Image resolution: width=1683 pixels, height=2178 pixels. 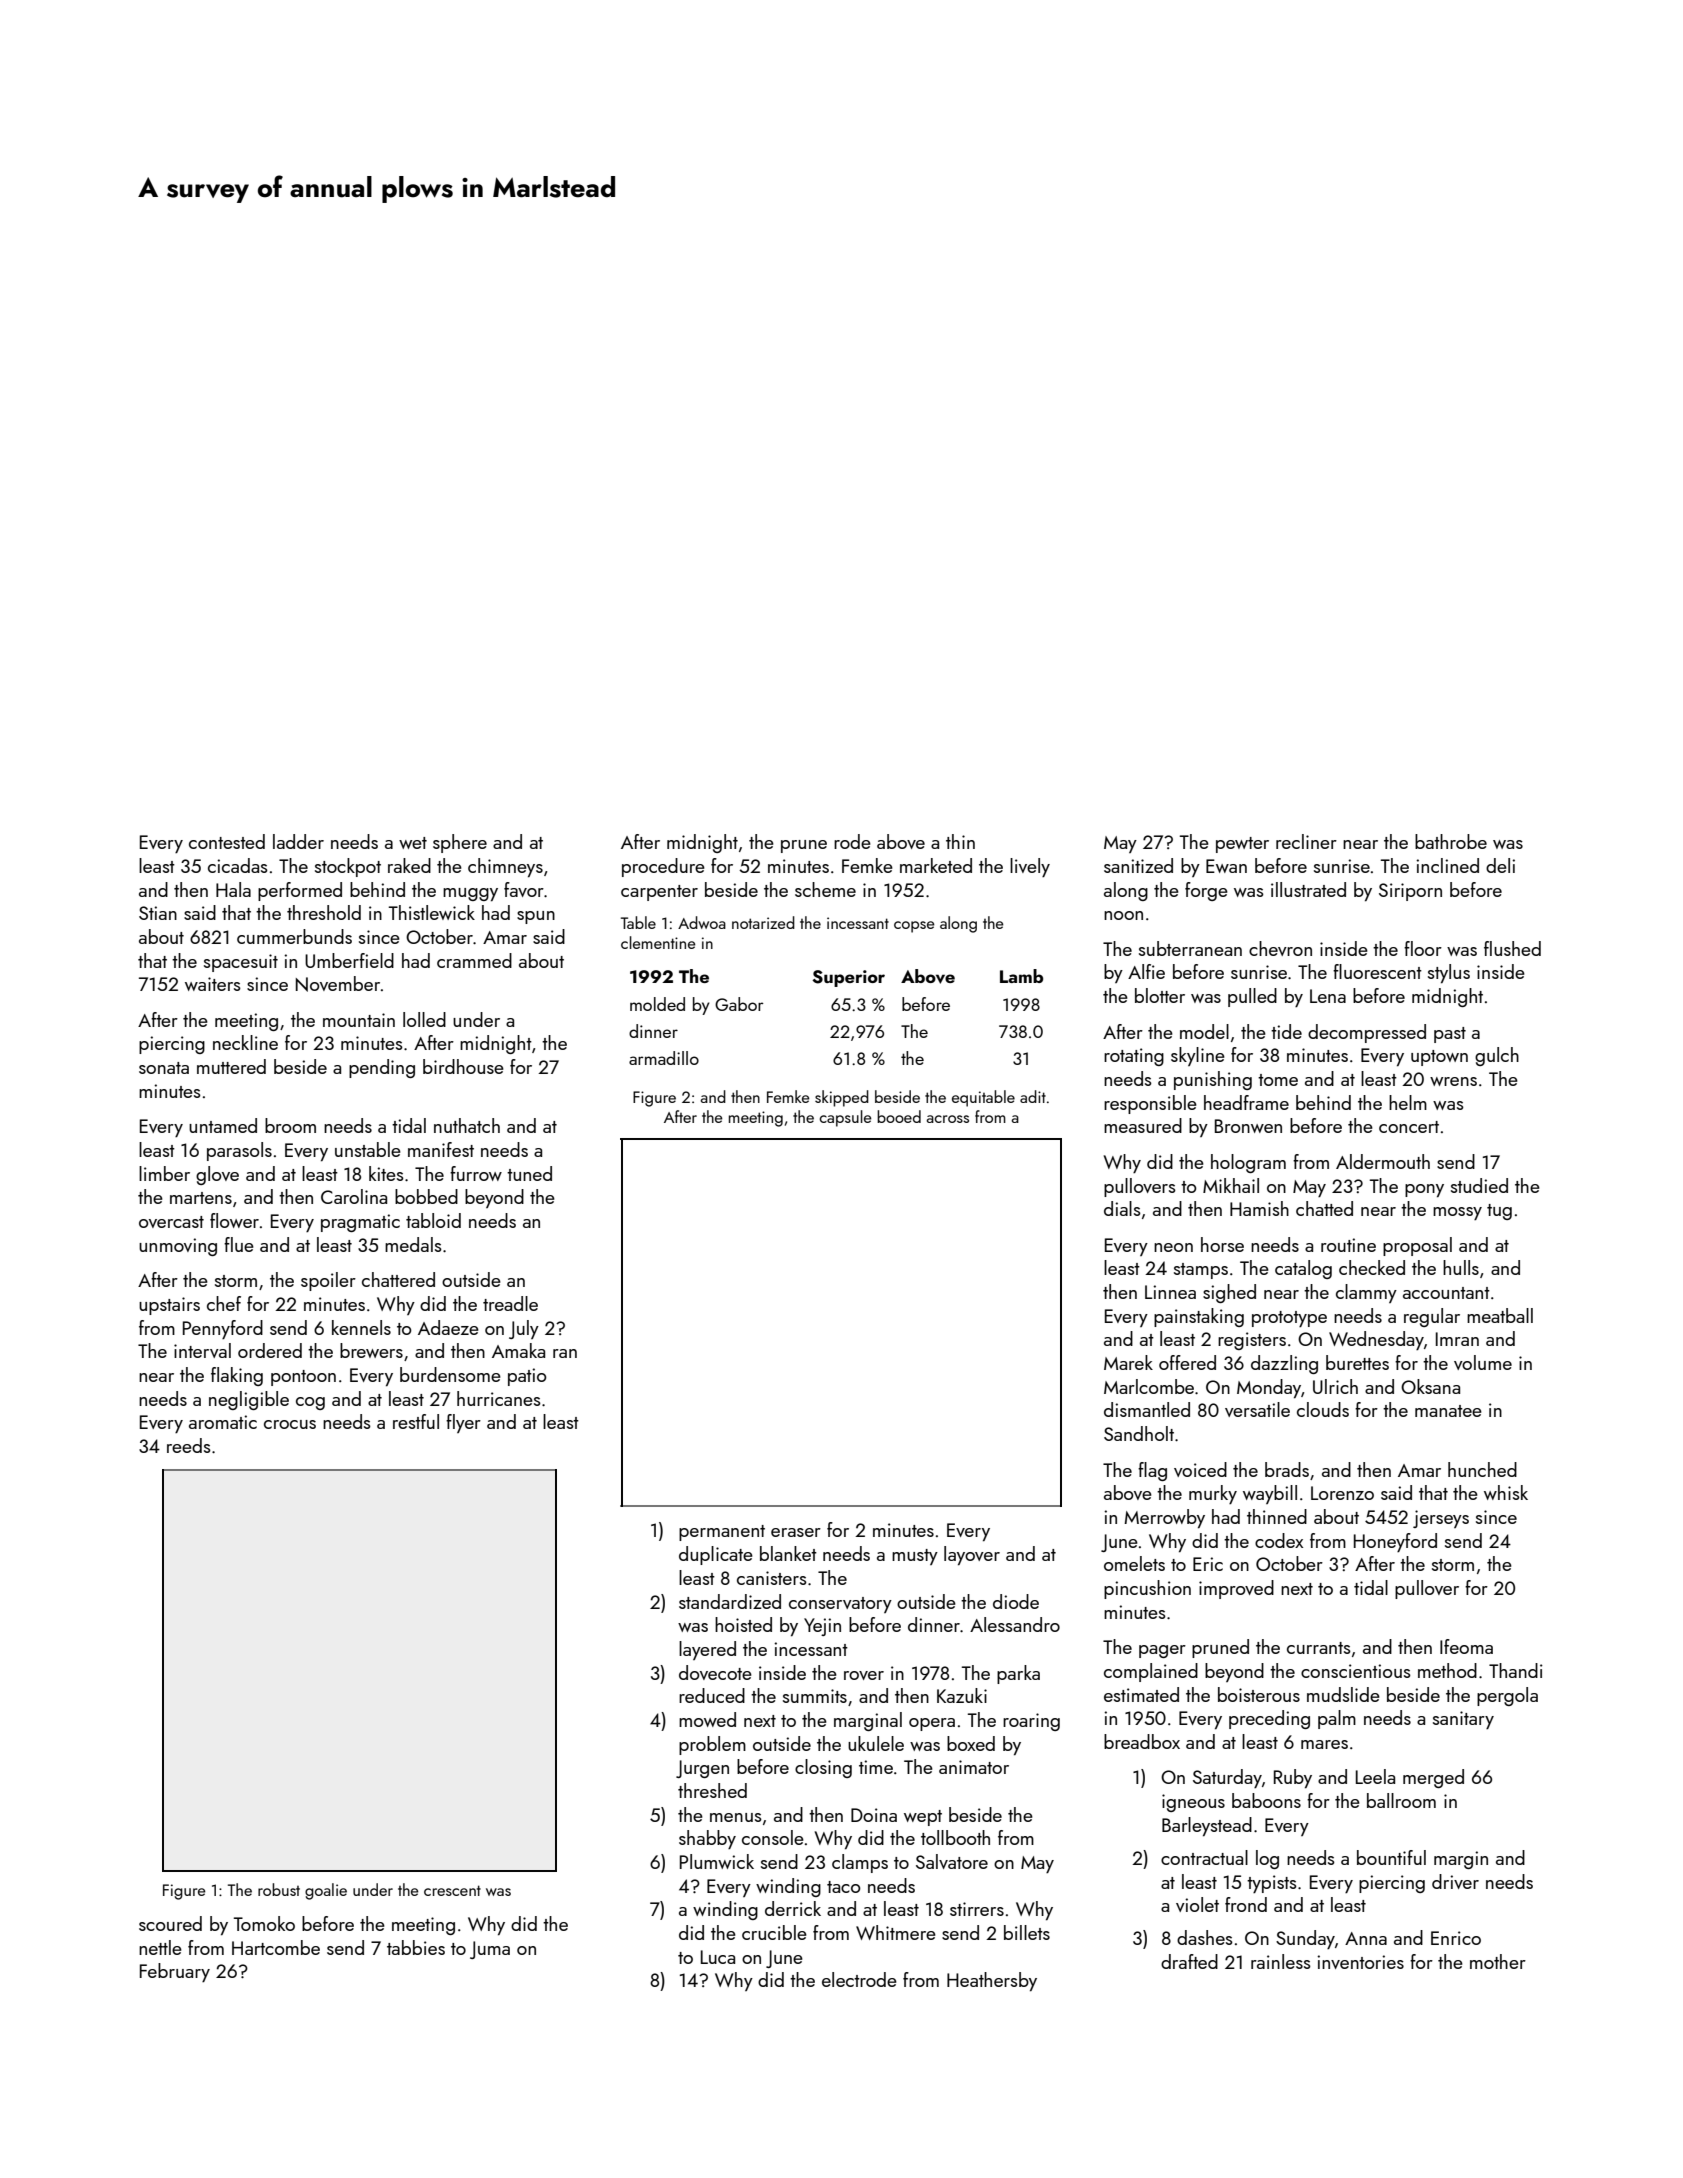 I want to click on robust, so click(x=279, y=1889).
